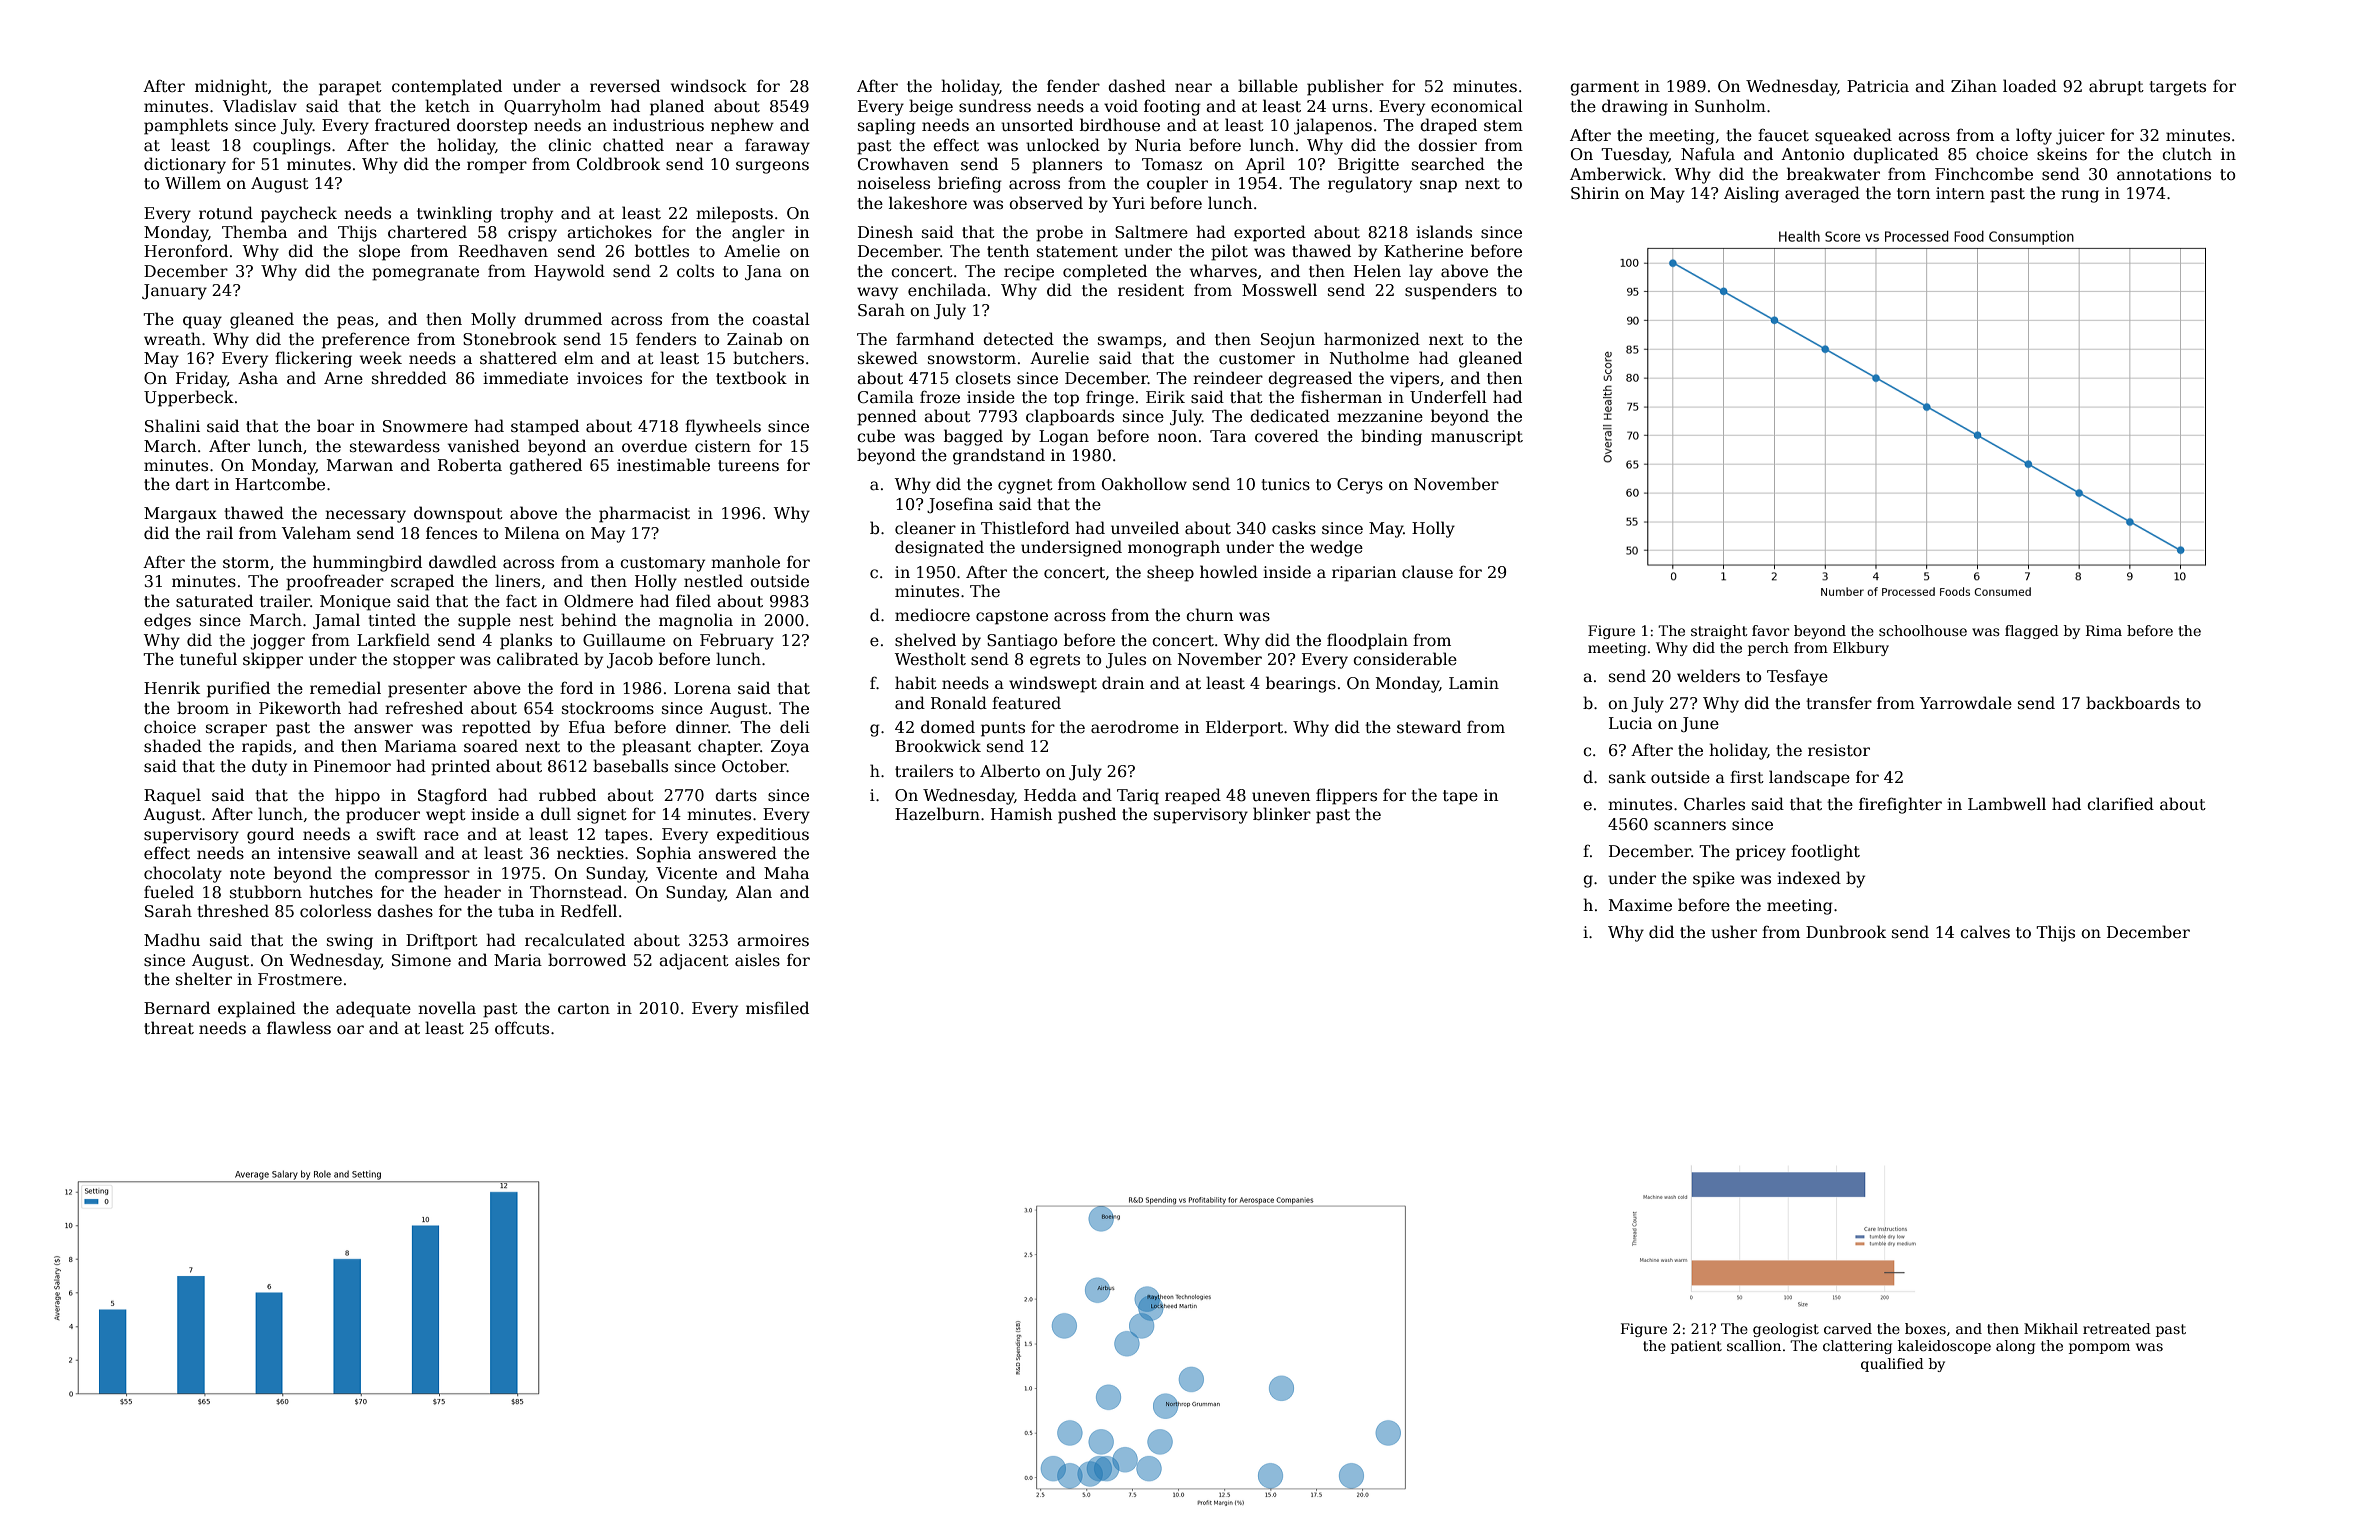 The width and height of the screenshot is (2380, 1540). I want to click on garment, so click(1604, 88).
